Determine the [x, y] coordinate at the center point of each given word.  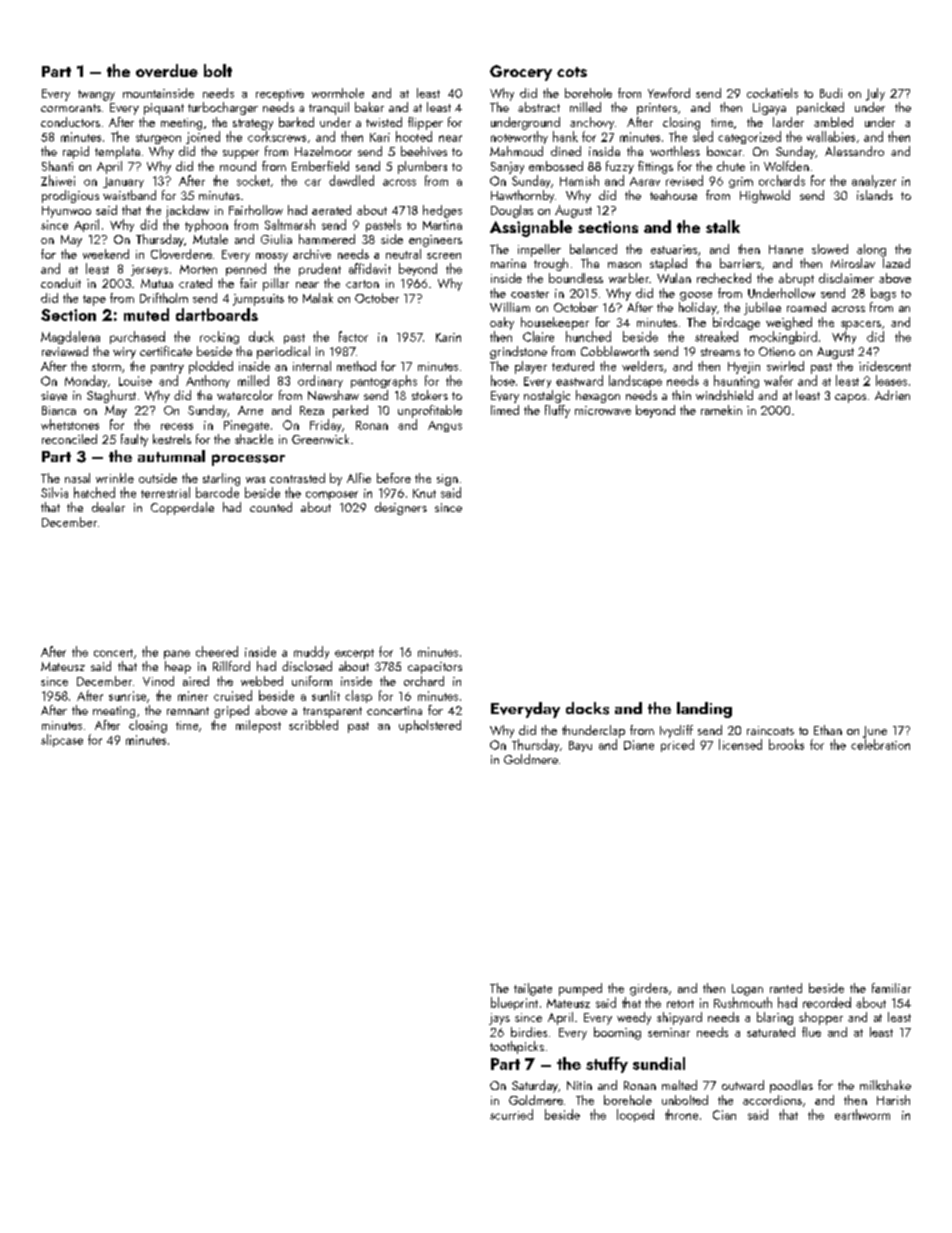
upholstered [430, 726]
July [875, 94]
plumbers [422, 167]
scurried [511, 1114]
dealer [108, 507]
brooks [786, 744]
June [875, 732]
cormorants [71, 108]
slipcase [62, 740]
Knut [424, 493]
